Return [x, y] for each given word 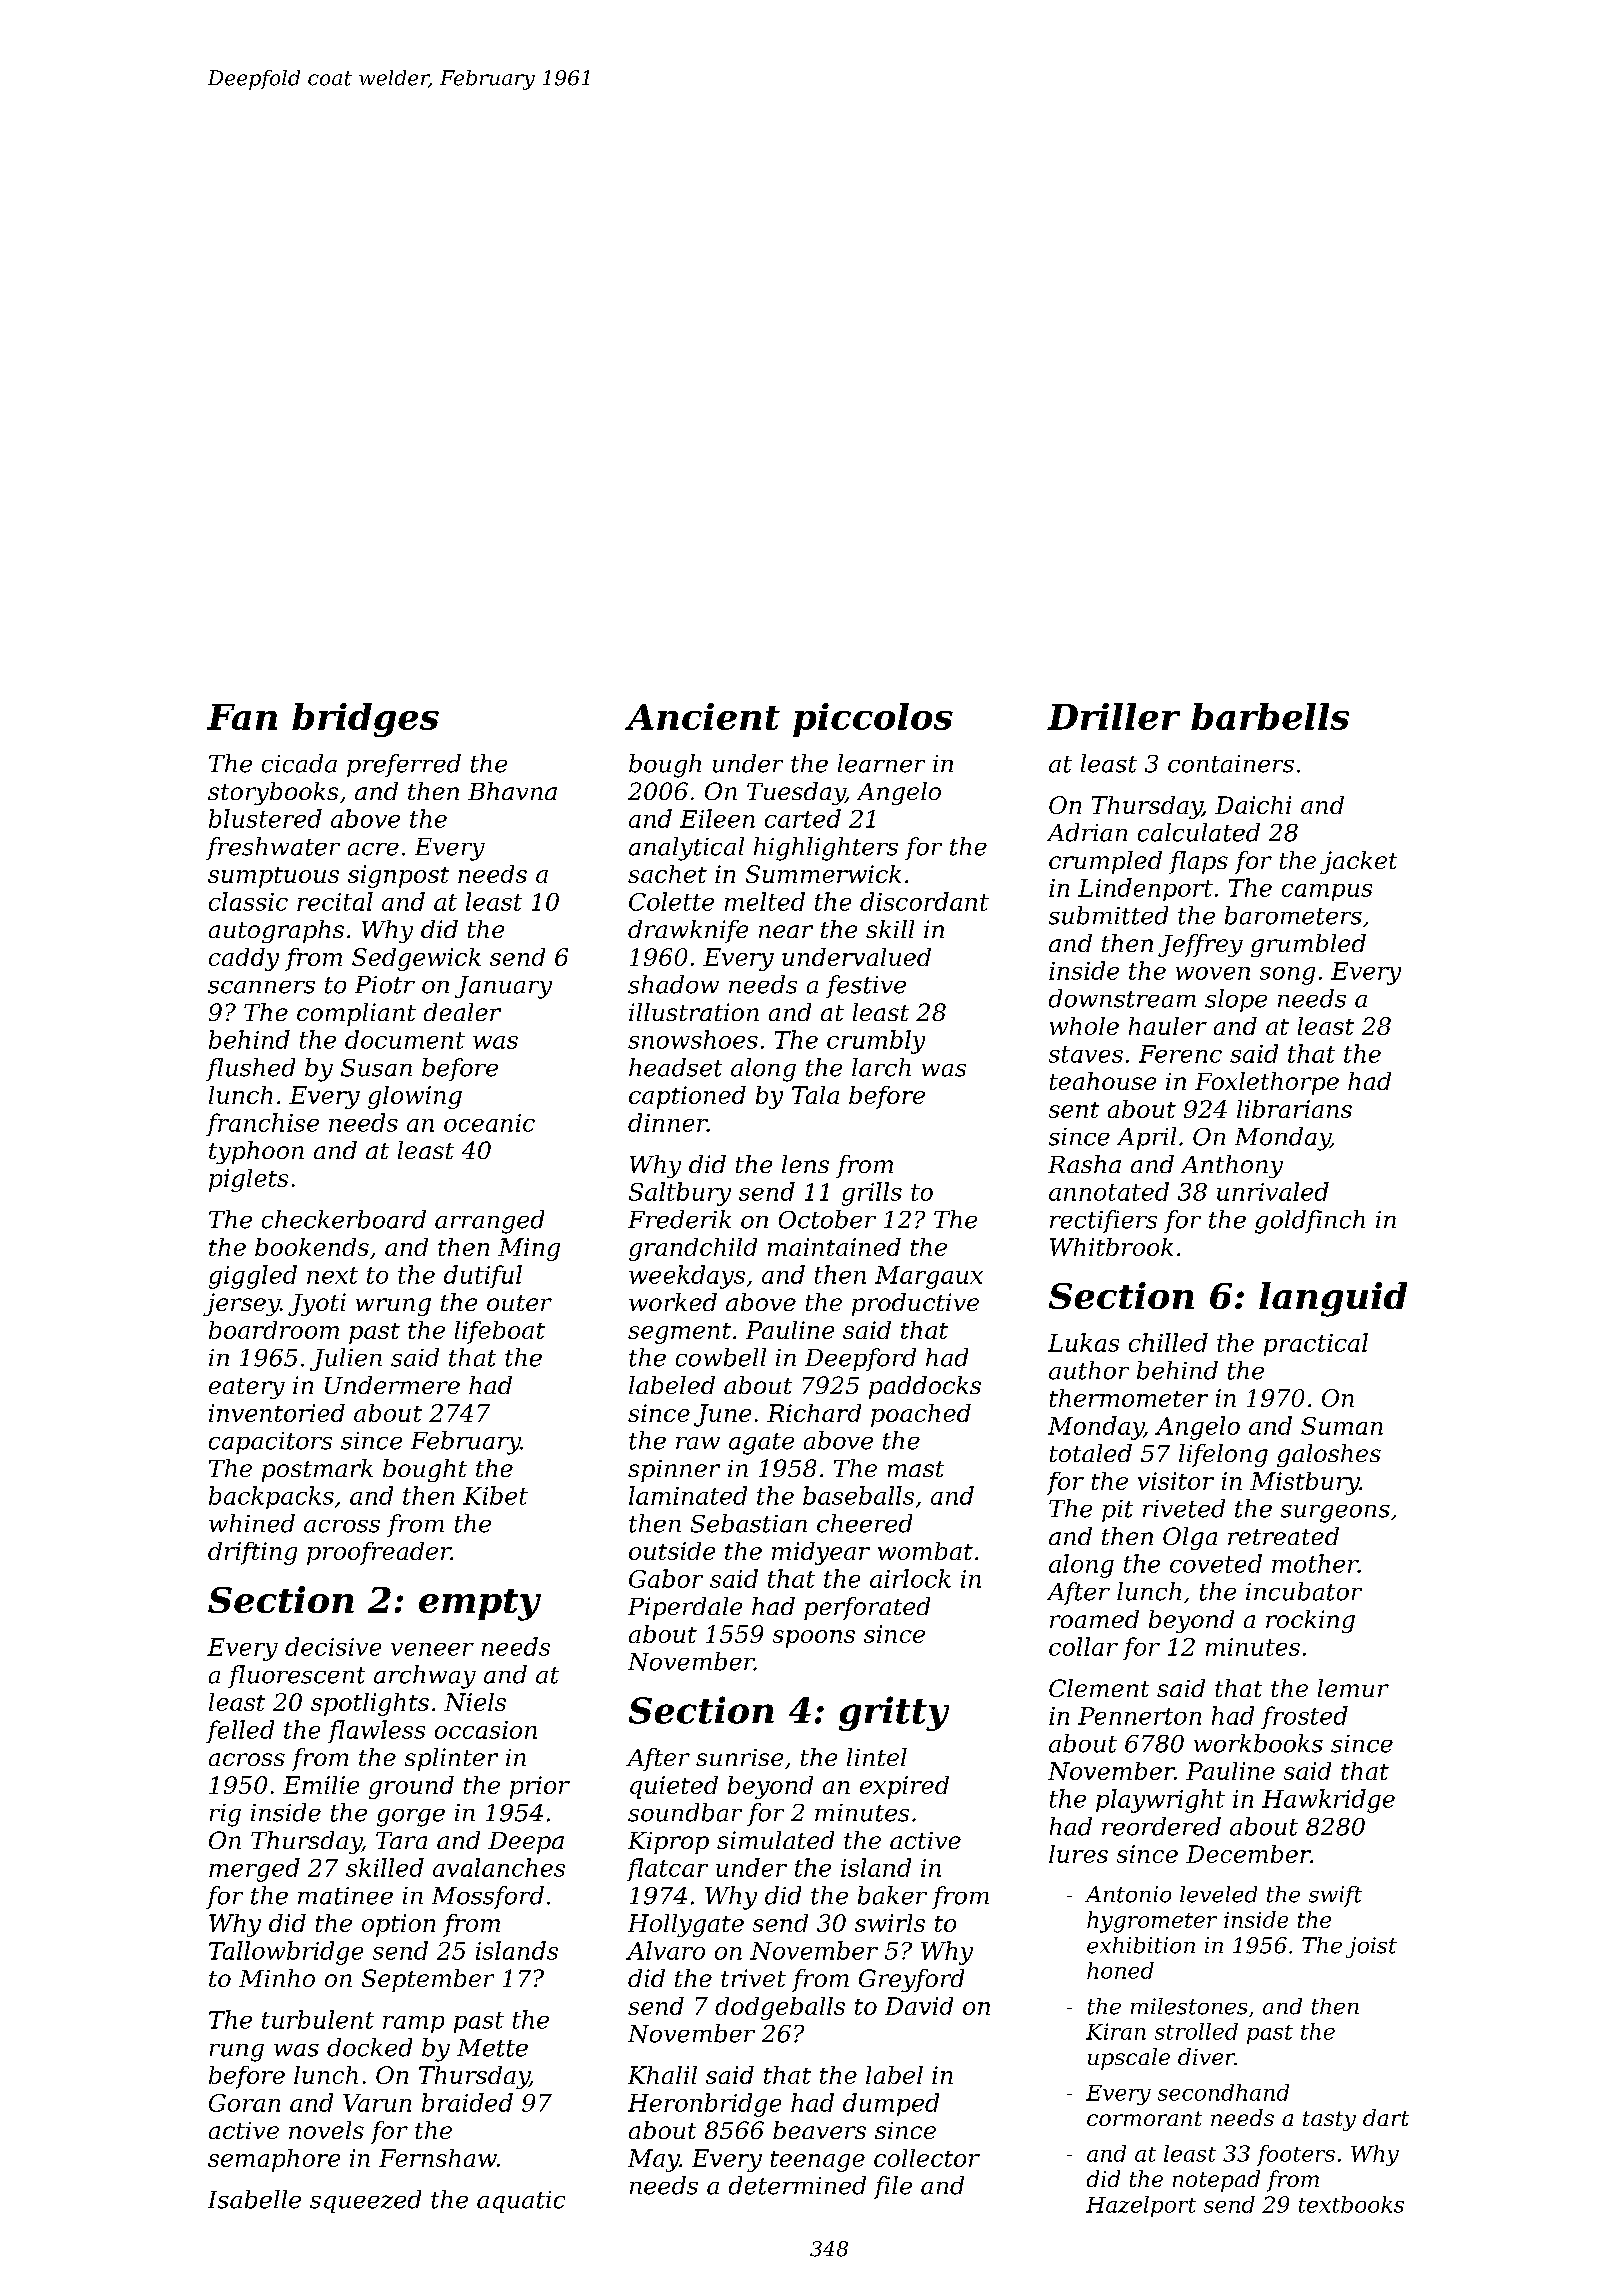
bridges [365, 720]
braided [467, 2102]
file [893, 2187]
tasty [1329, 2121]
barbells [1270, 716]
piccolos [873, 720]
